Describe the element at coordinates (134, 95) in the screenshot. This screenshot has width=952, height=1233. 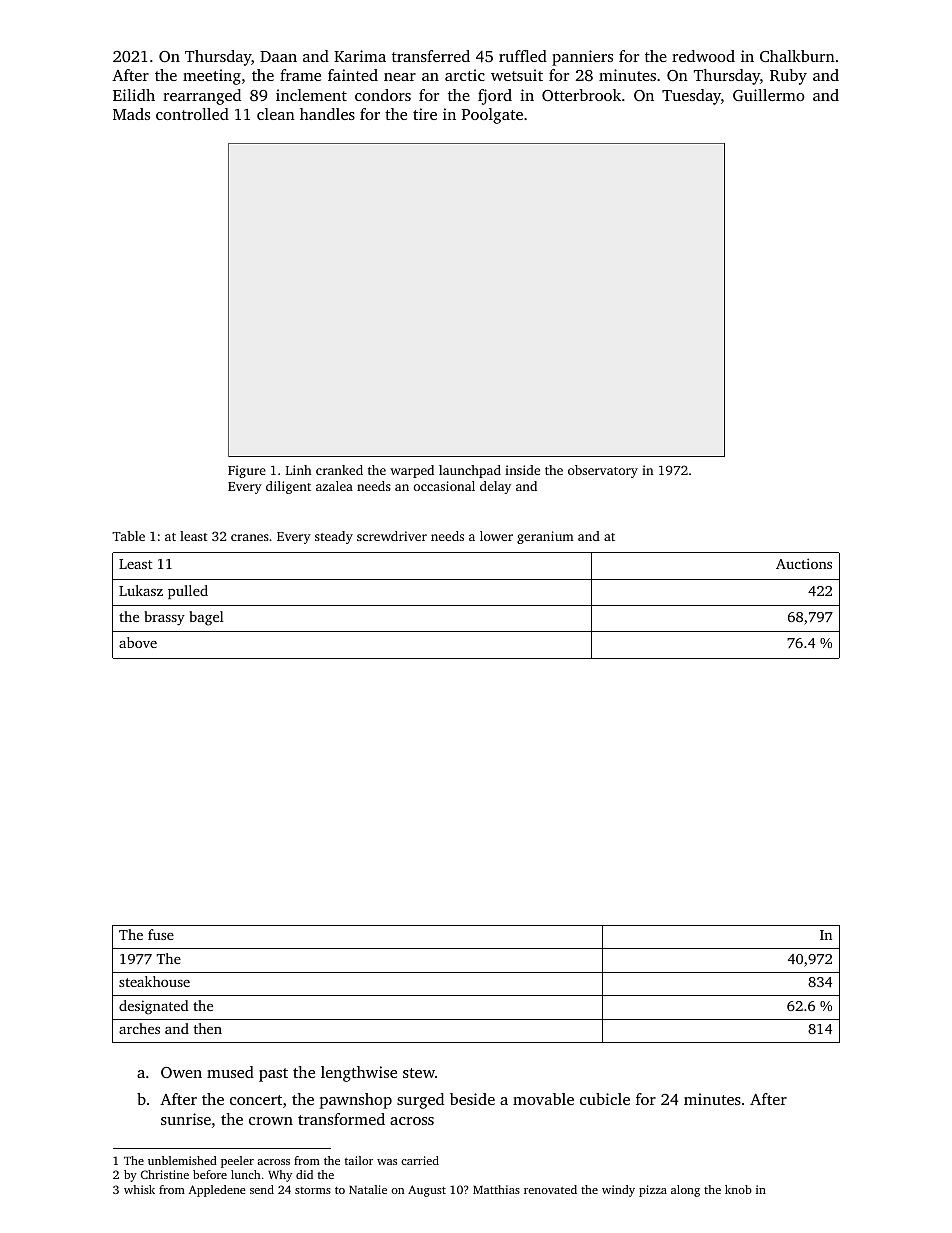
I see `Eilidh` at that location.
